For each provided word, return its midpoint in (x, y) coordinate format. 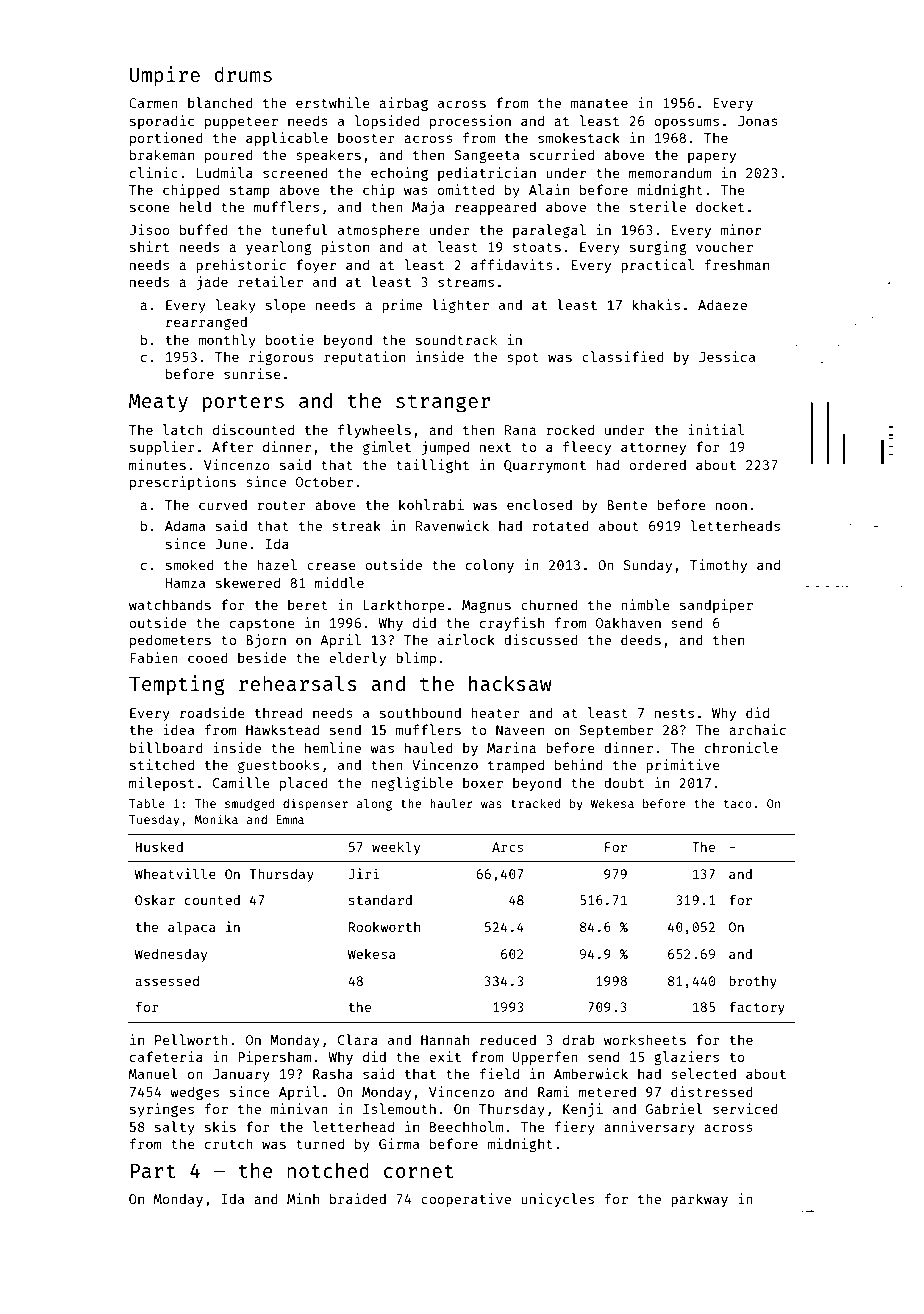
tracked (535, 803)
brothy (753, 982)
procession (470, 122)
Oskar (155, 900)
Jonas (758, 121)
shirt (149, 246)
